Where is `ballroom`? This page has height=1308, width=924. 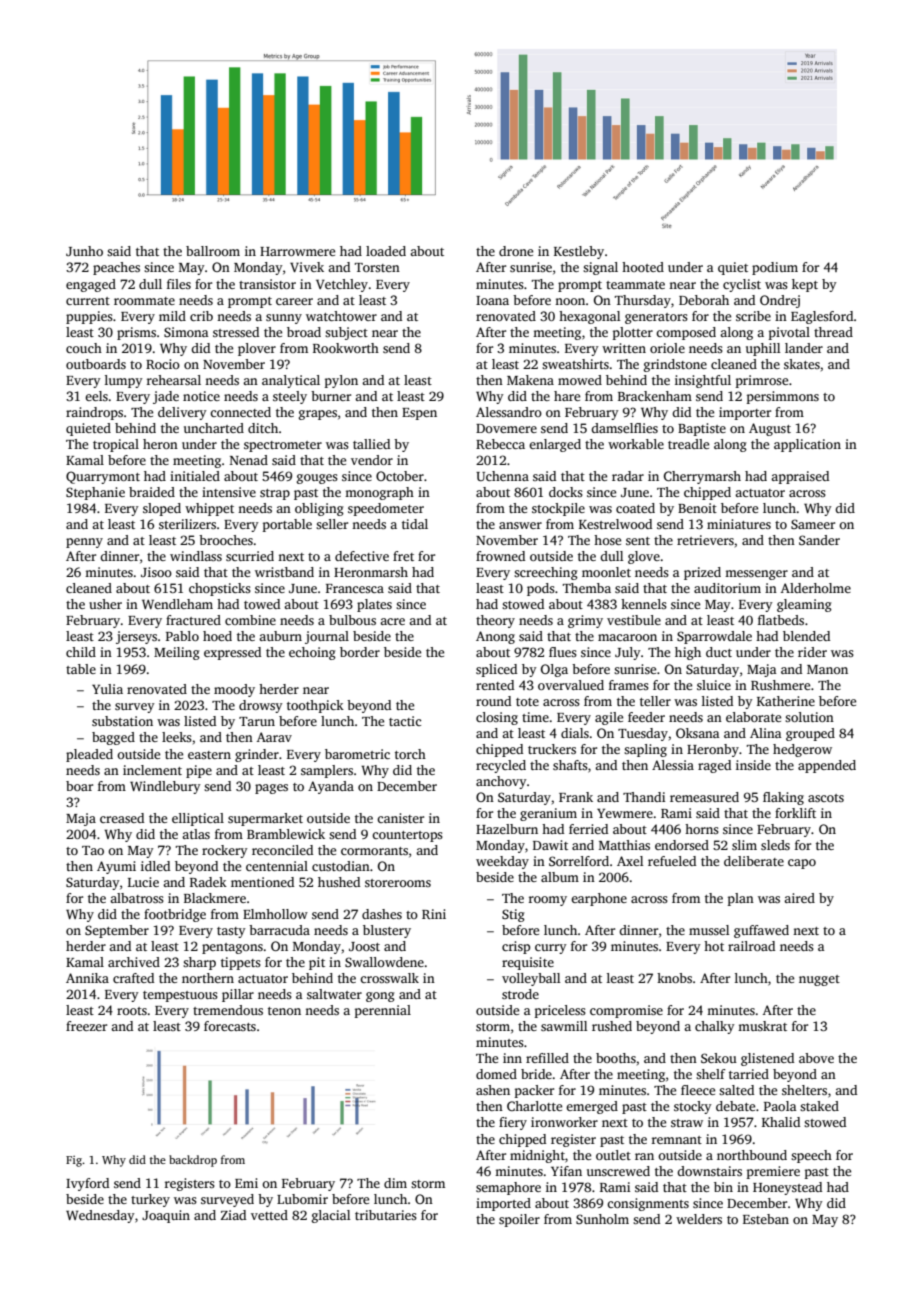
ballroom is located at coordinates (213, 251).
